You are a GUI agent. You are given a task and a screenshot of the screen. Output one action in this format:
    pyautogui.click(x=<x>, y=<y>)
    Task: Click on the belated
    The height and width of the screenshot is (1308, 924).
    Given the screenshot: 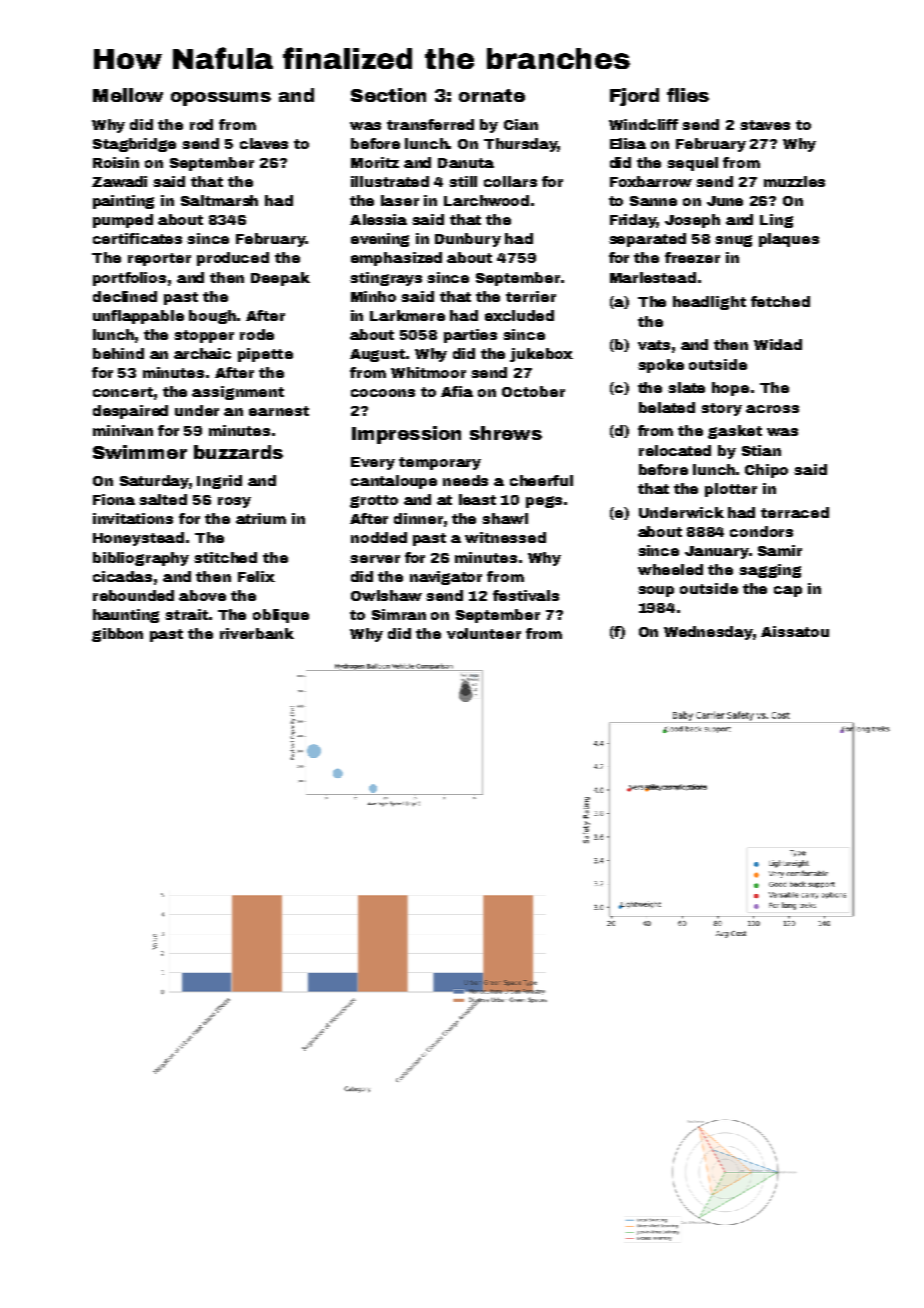 What is the action you would take?
    pyautogui.click(x=667, y=407)
